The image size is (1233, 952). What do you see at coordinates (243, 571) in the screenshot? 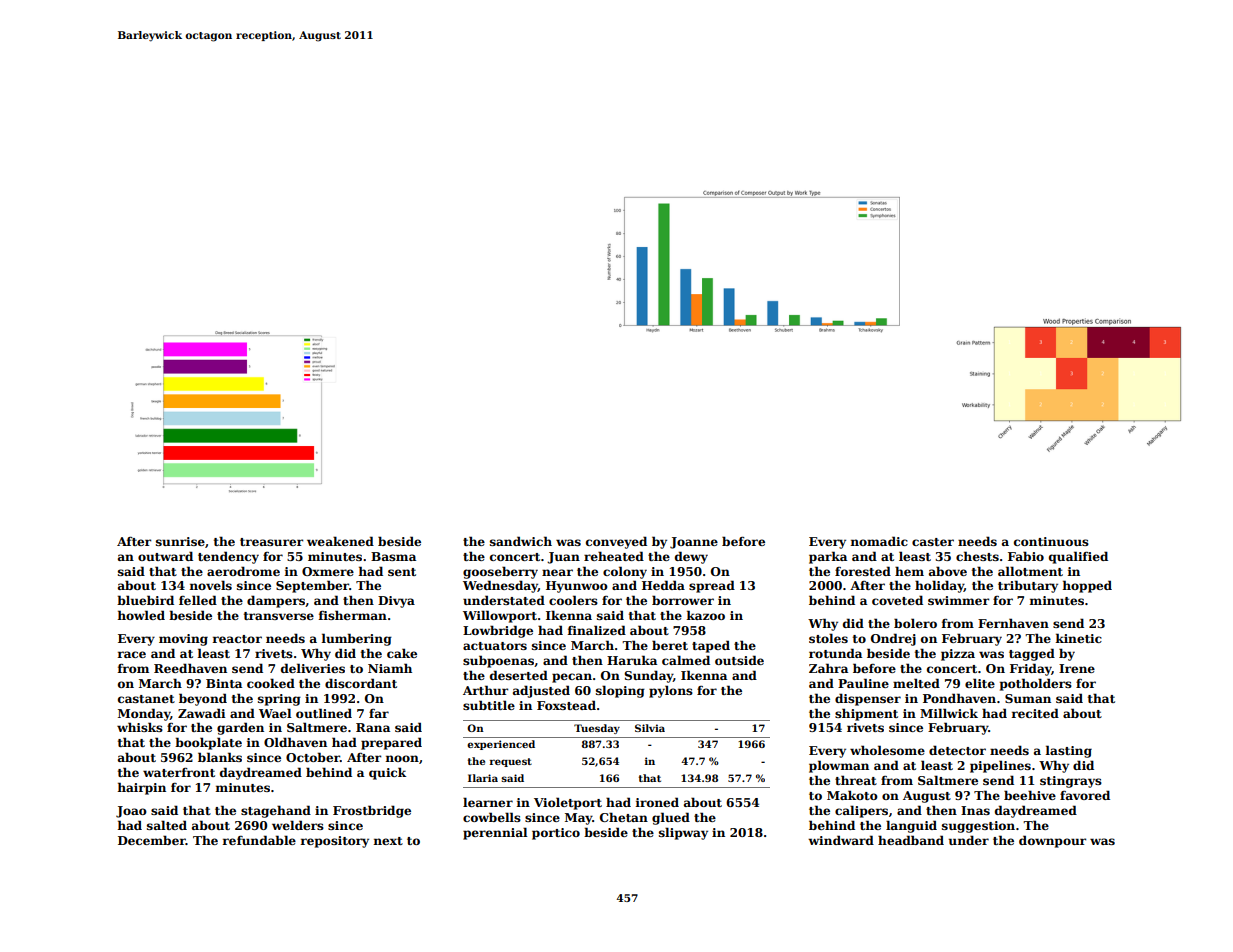
I see `aerodrome` at bounding box center [243, 571].
